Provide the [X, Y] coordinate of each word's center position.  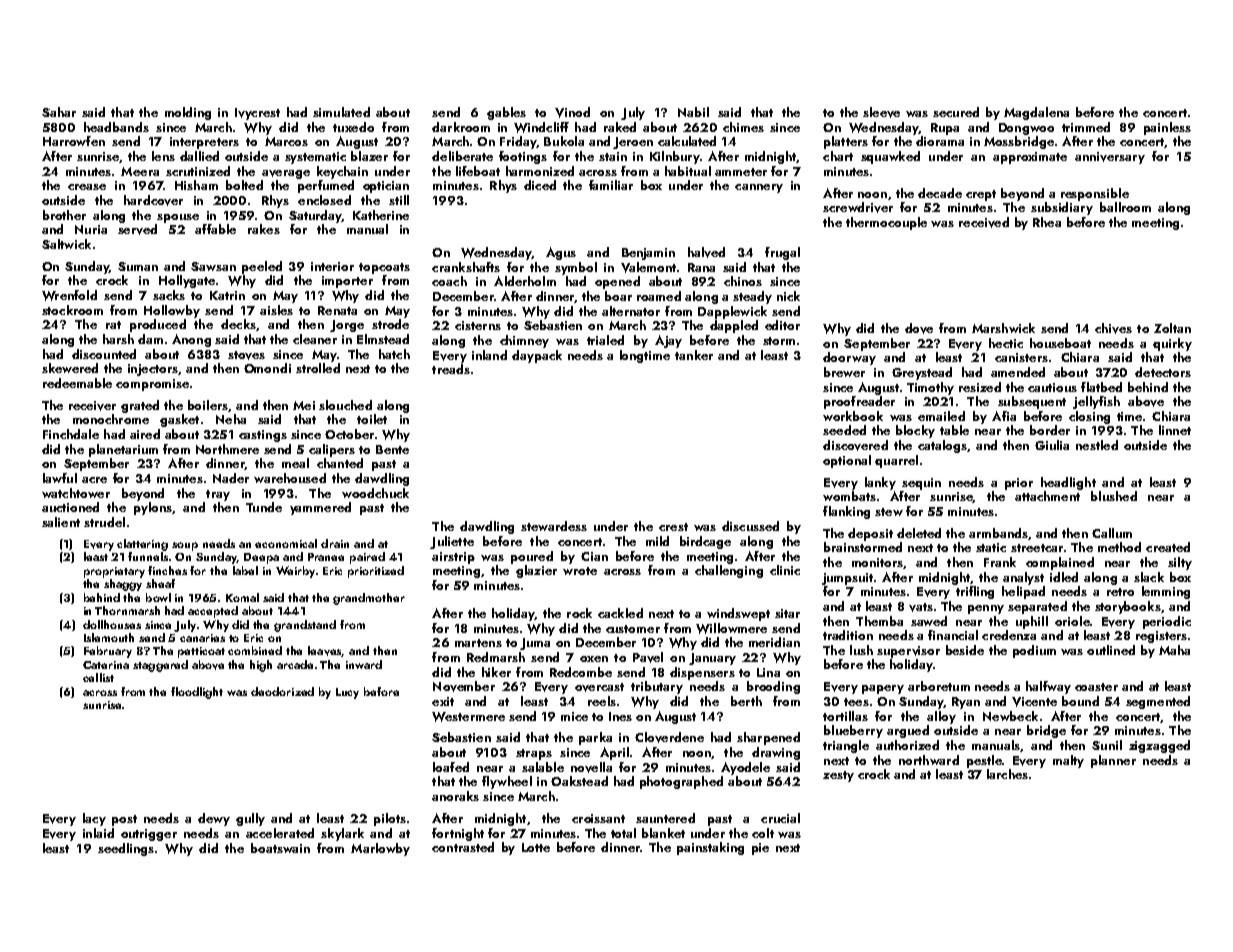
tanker [694, 355]
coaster [1096, 687]
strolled [318, 368]
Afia [1004, 416]
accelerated [280, 833]
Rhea [1047, 222]
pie [760, 849]
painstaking [710, 848]
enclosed [324, 200]
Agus [561, 253]
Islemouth [109, 637]
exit [443, 701]
